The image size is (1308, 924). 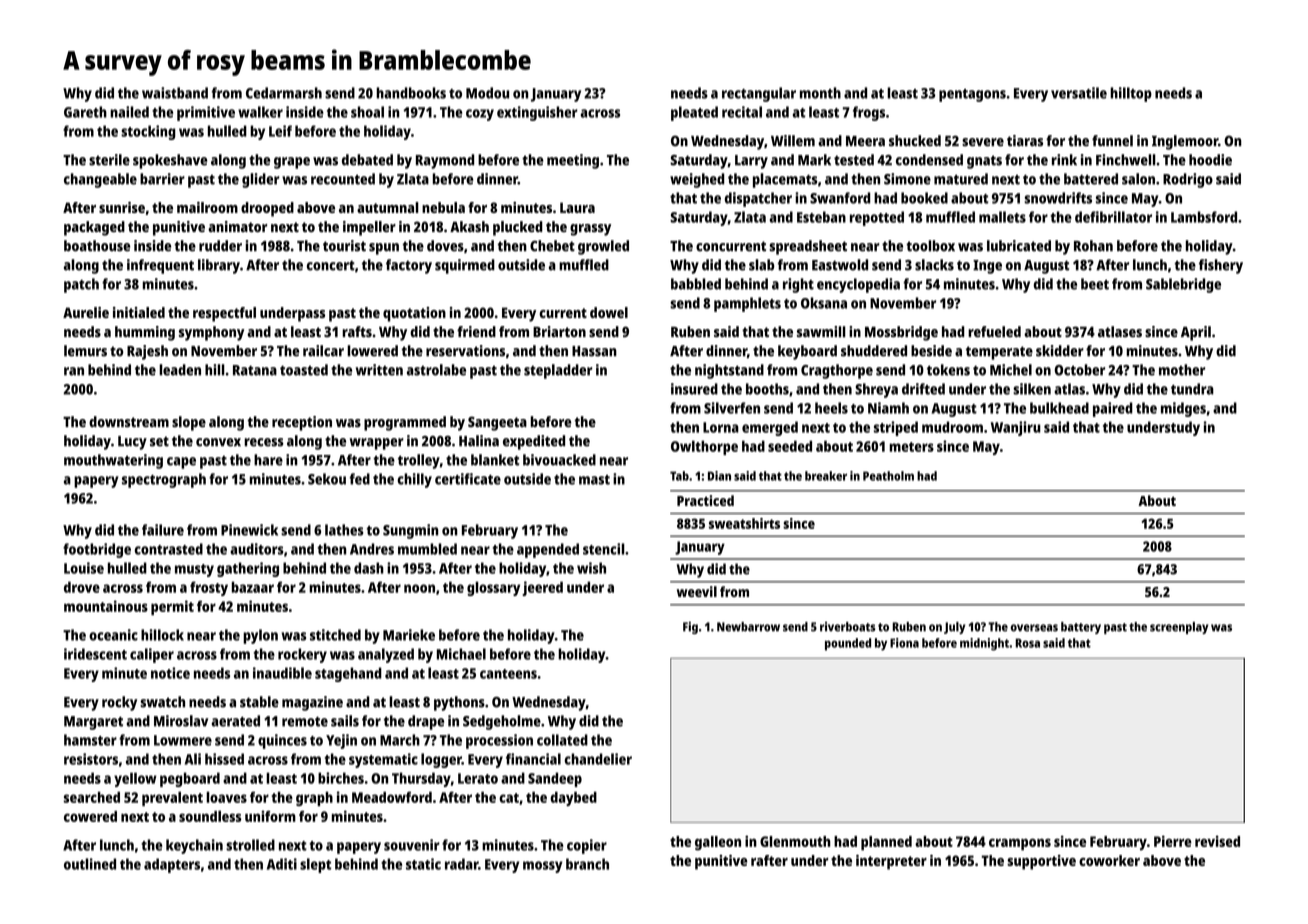 What do you see at coordinates (487, 93) in the image?
I see `Modou` at bounding box center [487, 93].
